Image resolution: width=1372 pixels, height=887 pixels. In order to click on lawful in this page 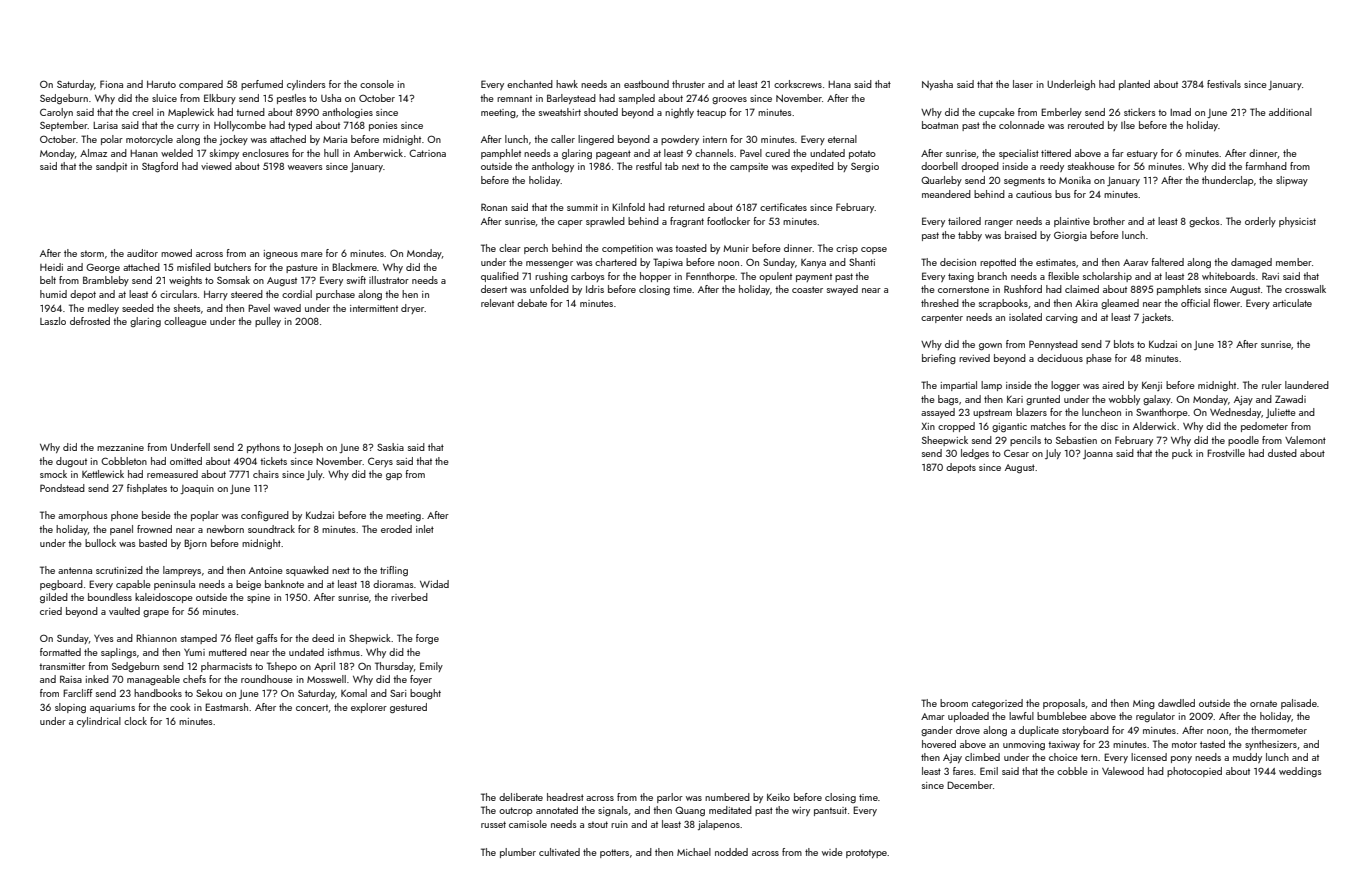, I will do `click(1021, 716)`.
